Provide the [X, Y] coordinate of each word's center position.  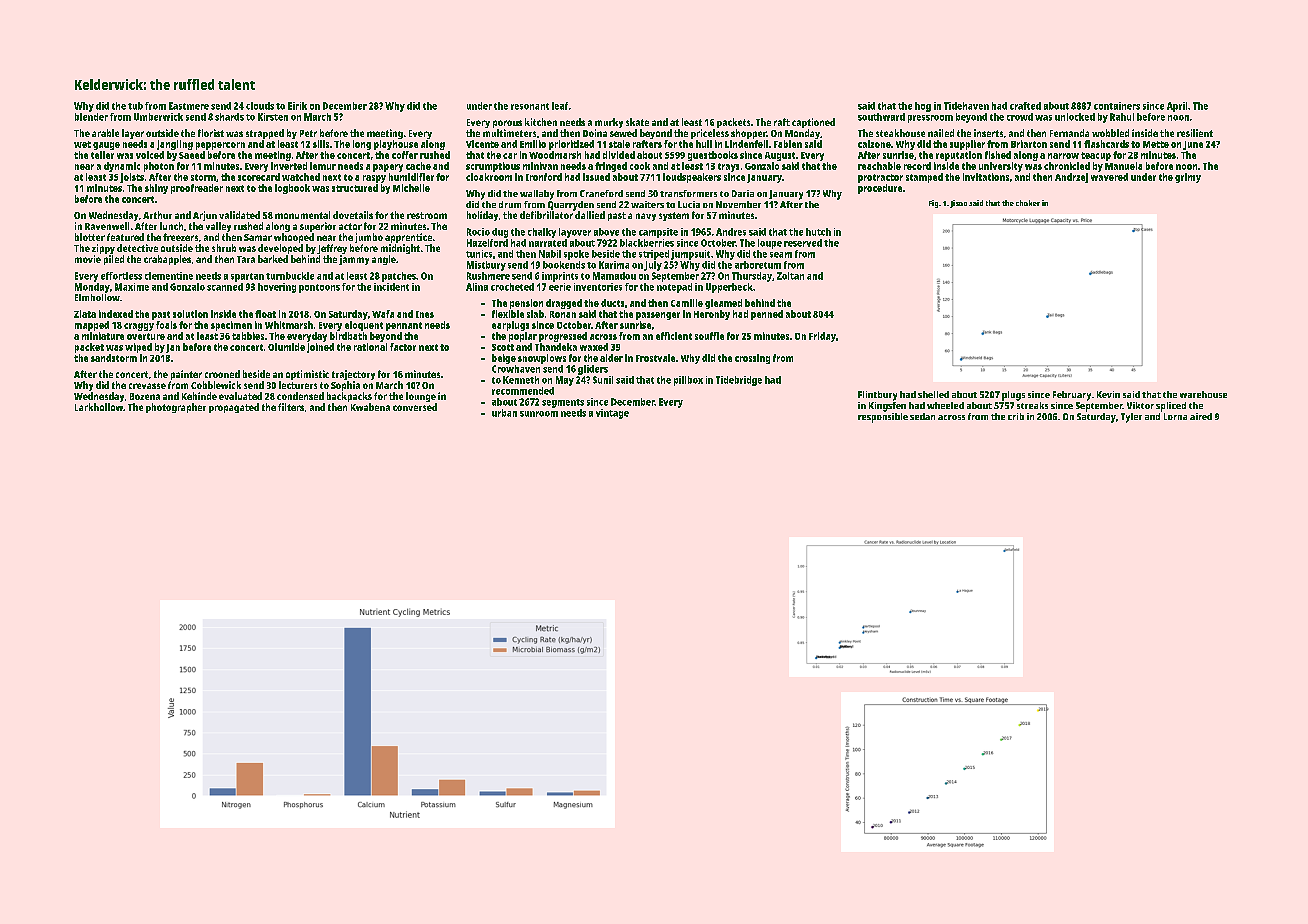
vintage [612, 414]
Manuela [1123, 166]
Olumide [286, 347]
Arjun [205, 216]
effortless [121, 276]
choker [1028, 203]
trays [728, 167]
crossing [752, 359]
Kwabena [370, 407]
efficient [674, 336]
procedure [880, 189]
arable [105, 133]
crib [1016, 416]
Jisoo [958, 204]
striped [654, 255]
